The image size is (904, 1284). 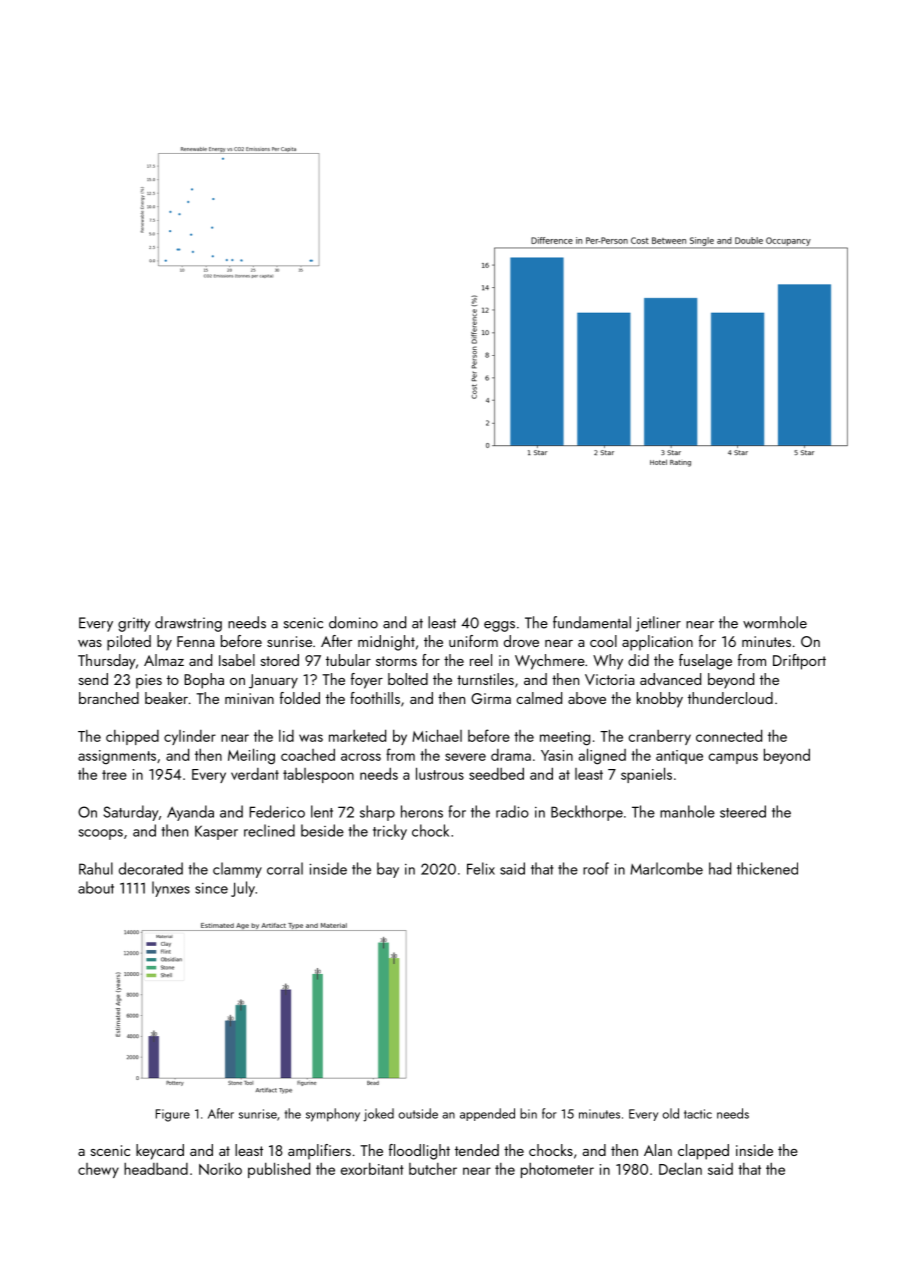 I want to click on tactic, so click(x=698, y=1114).
